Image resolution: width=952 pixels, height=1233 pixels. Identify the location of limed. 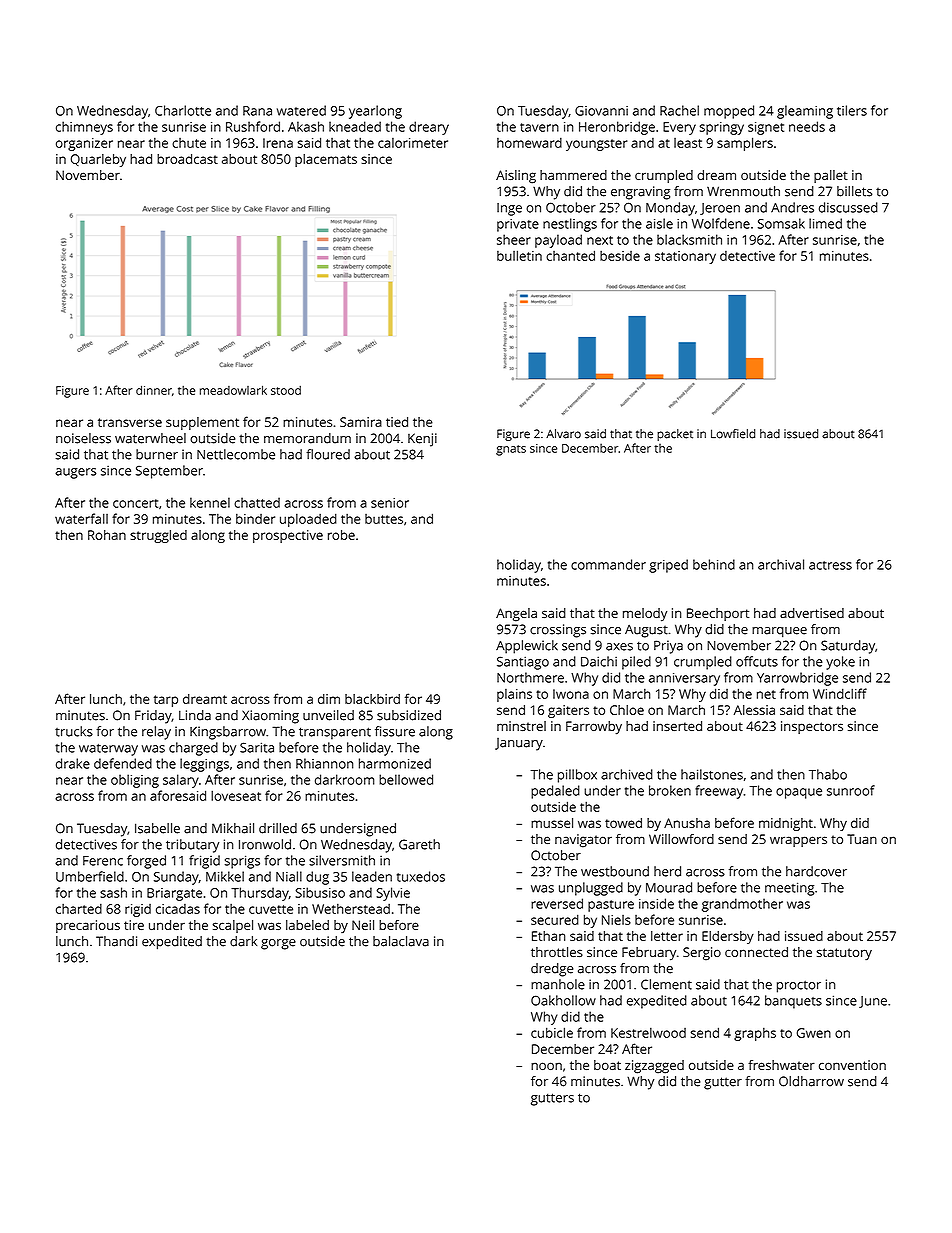
(825, 223).
